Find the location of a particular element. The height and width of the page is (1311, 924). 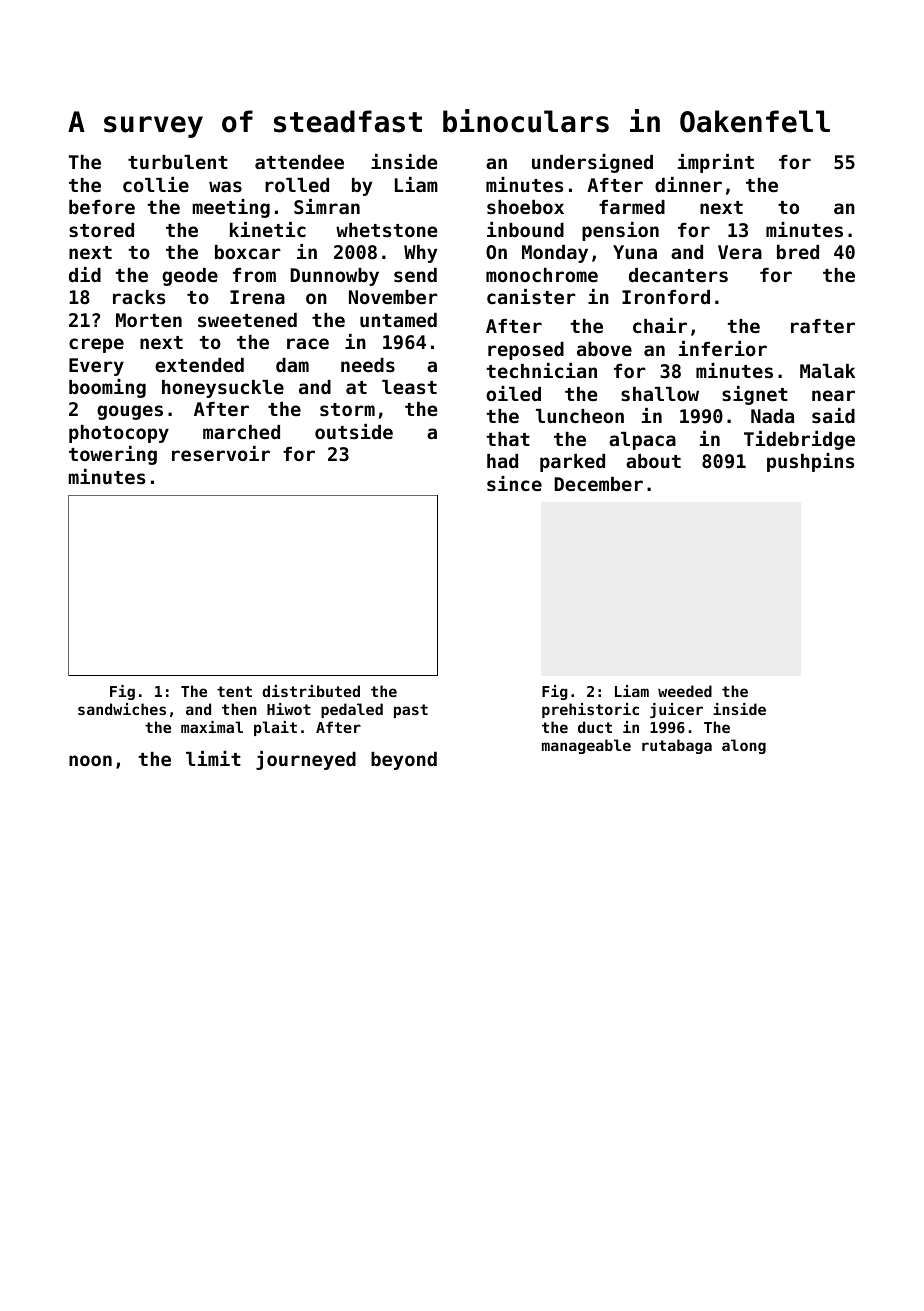

beyond is located at coordinates (404, 761).
